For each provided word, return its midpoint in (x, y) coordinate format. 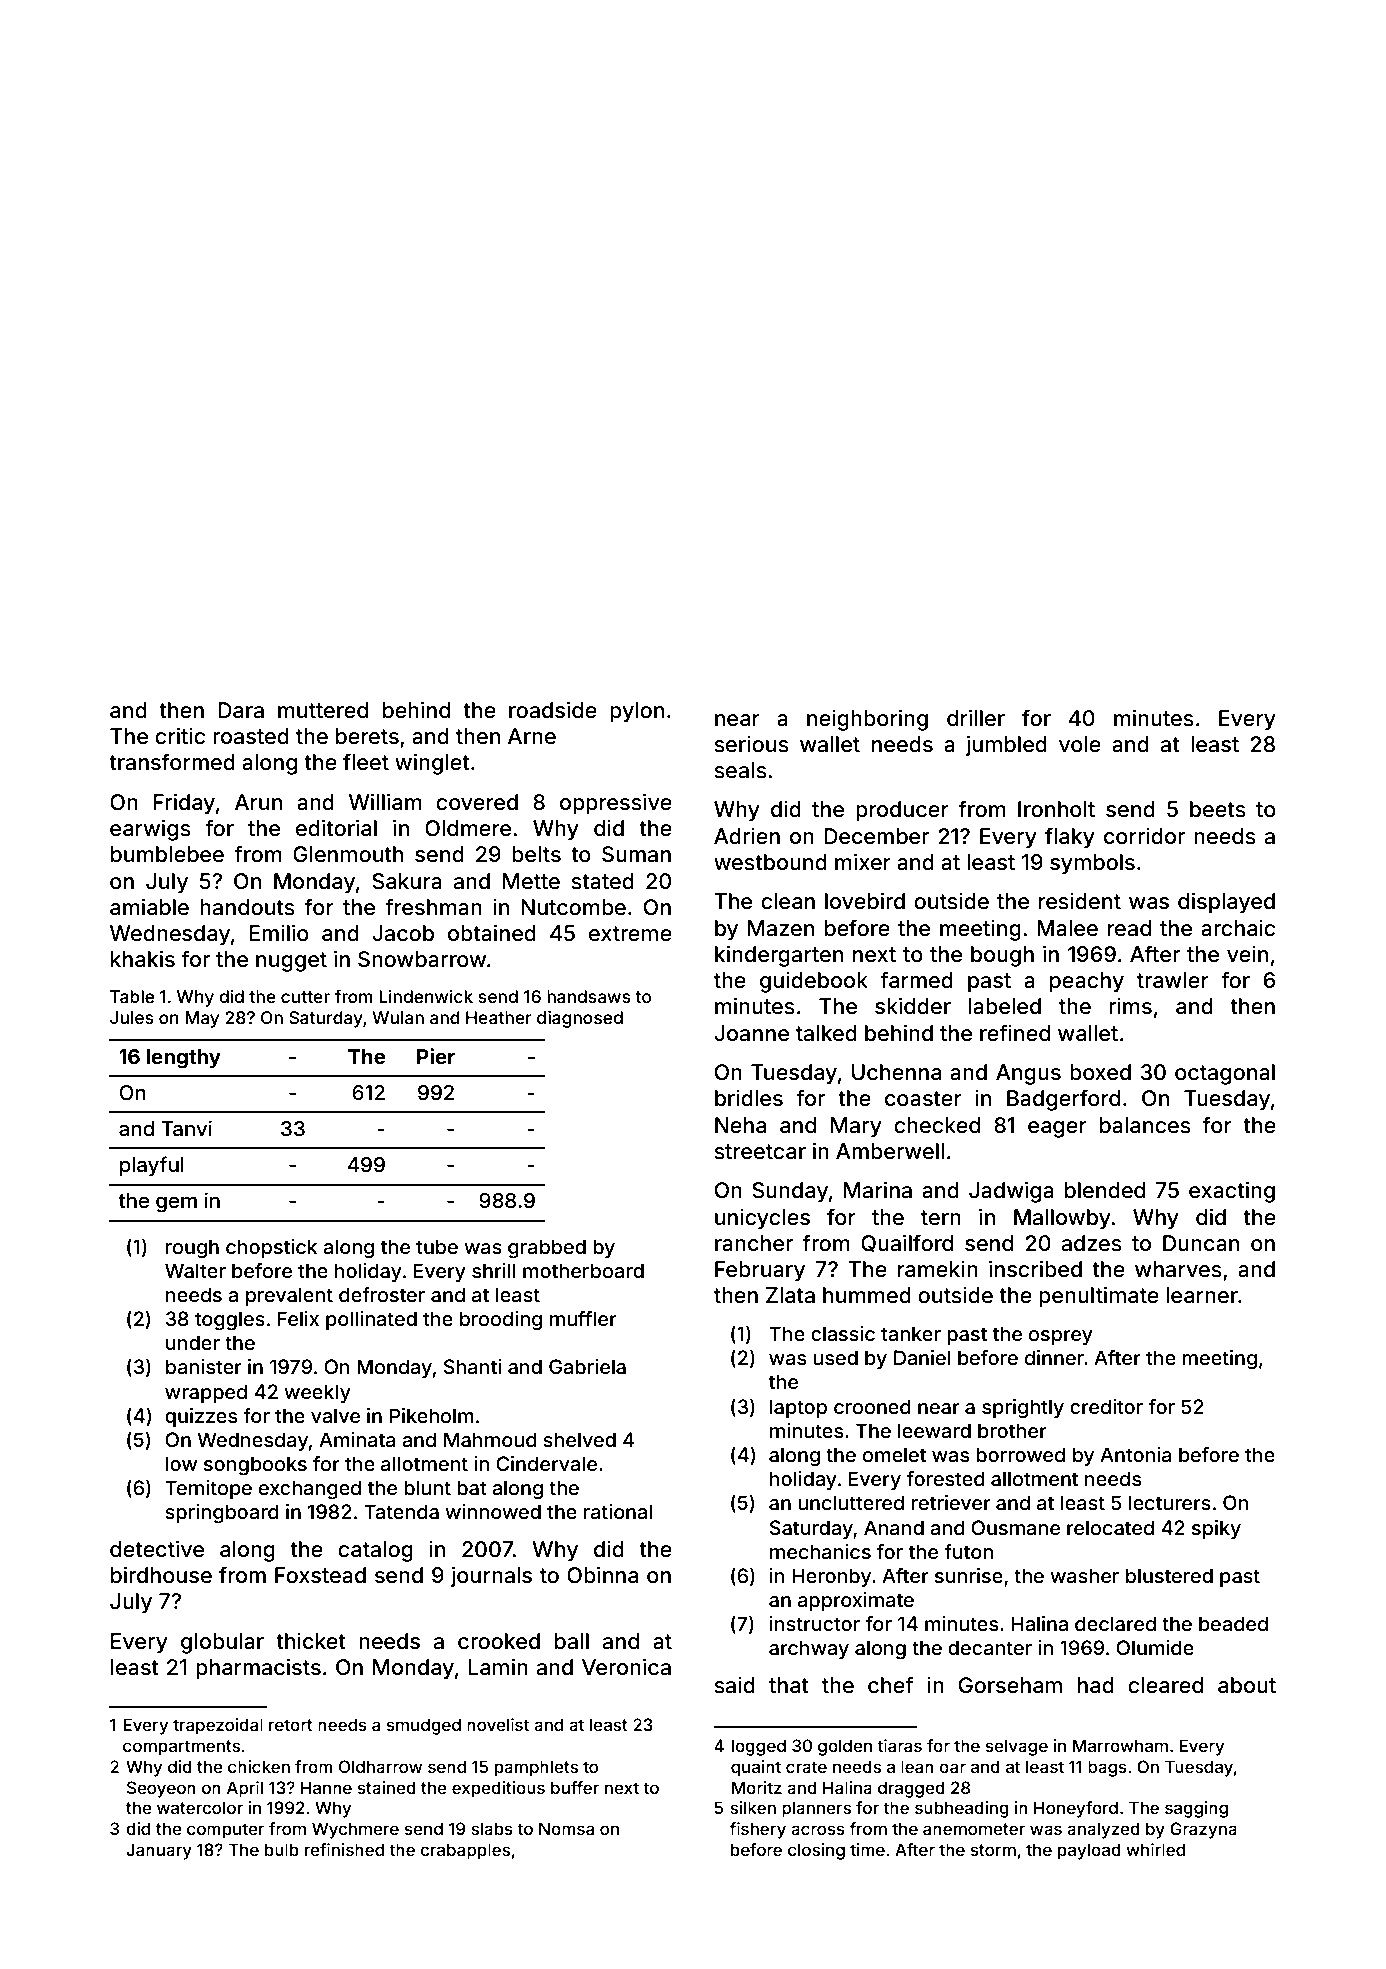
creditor (1106, 1406)
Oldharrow (380, 1766)
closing (816, 1851)
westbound (770, 862)
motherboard (583, 1270)
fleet (366, 761)
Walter (195, 1270)
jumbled (1006, 746)
